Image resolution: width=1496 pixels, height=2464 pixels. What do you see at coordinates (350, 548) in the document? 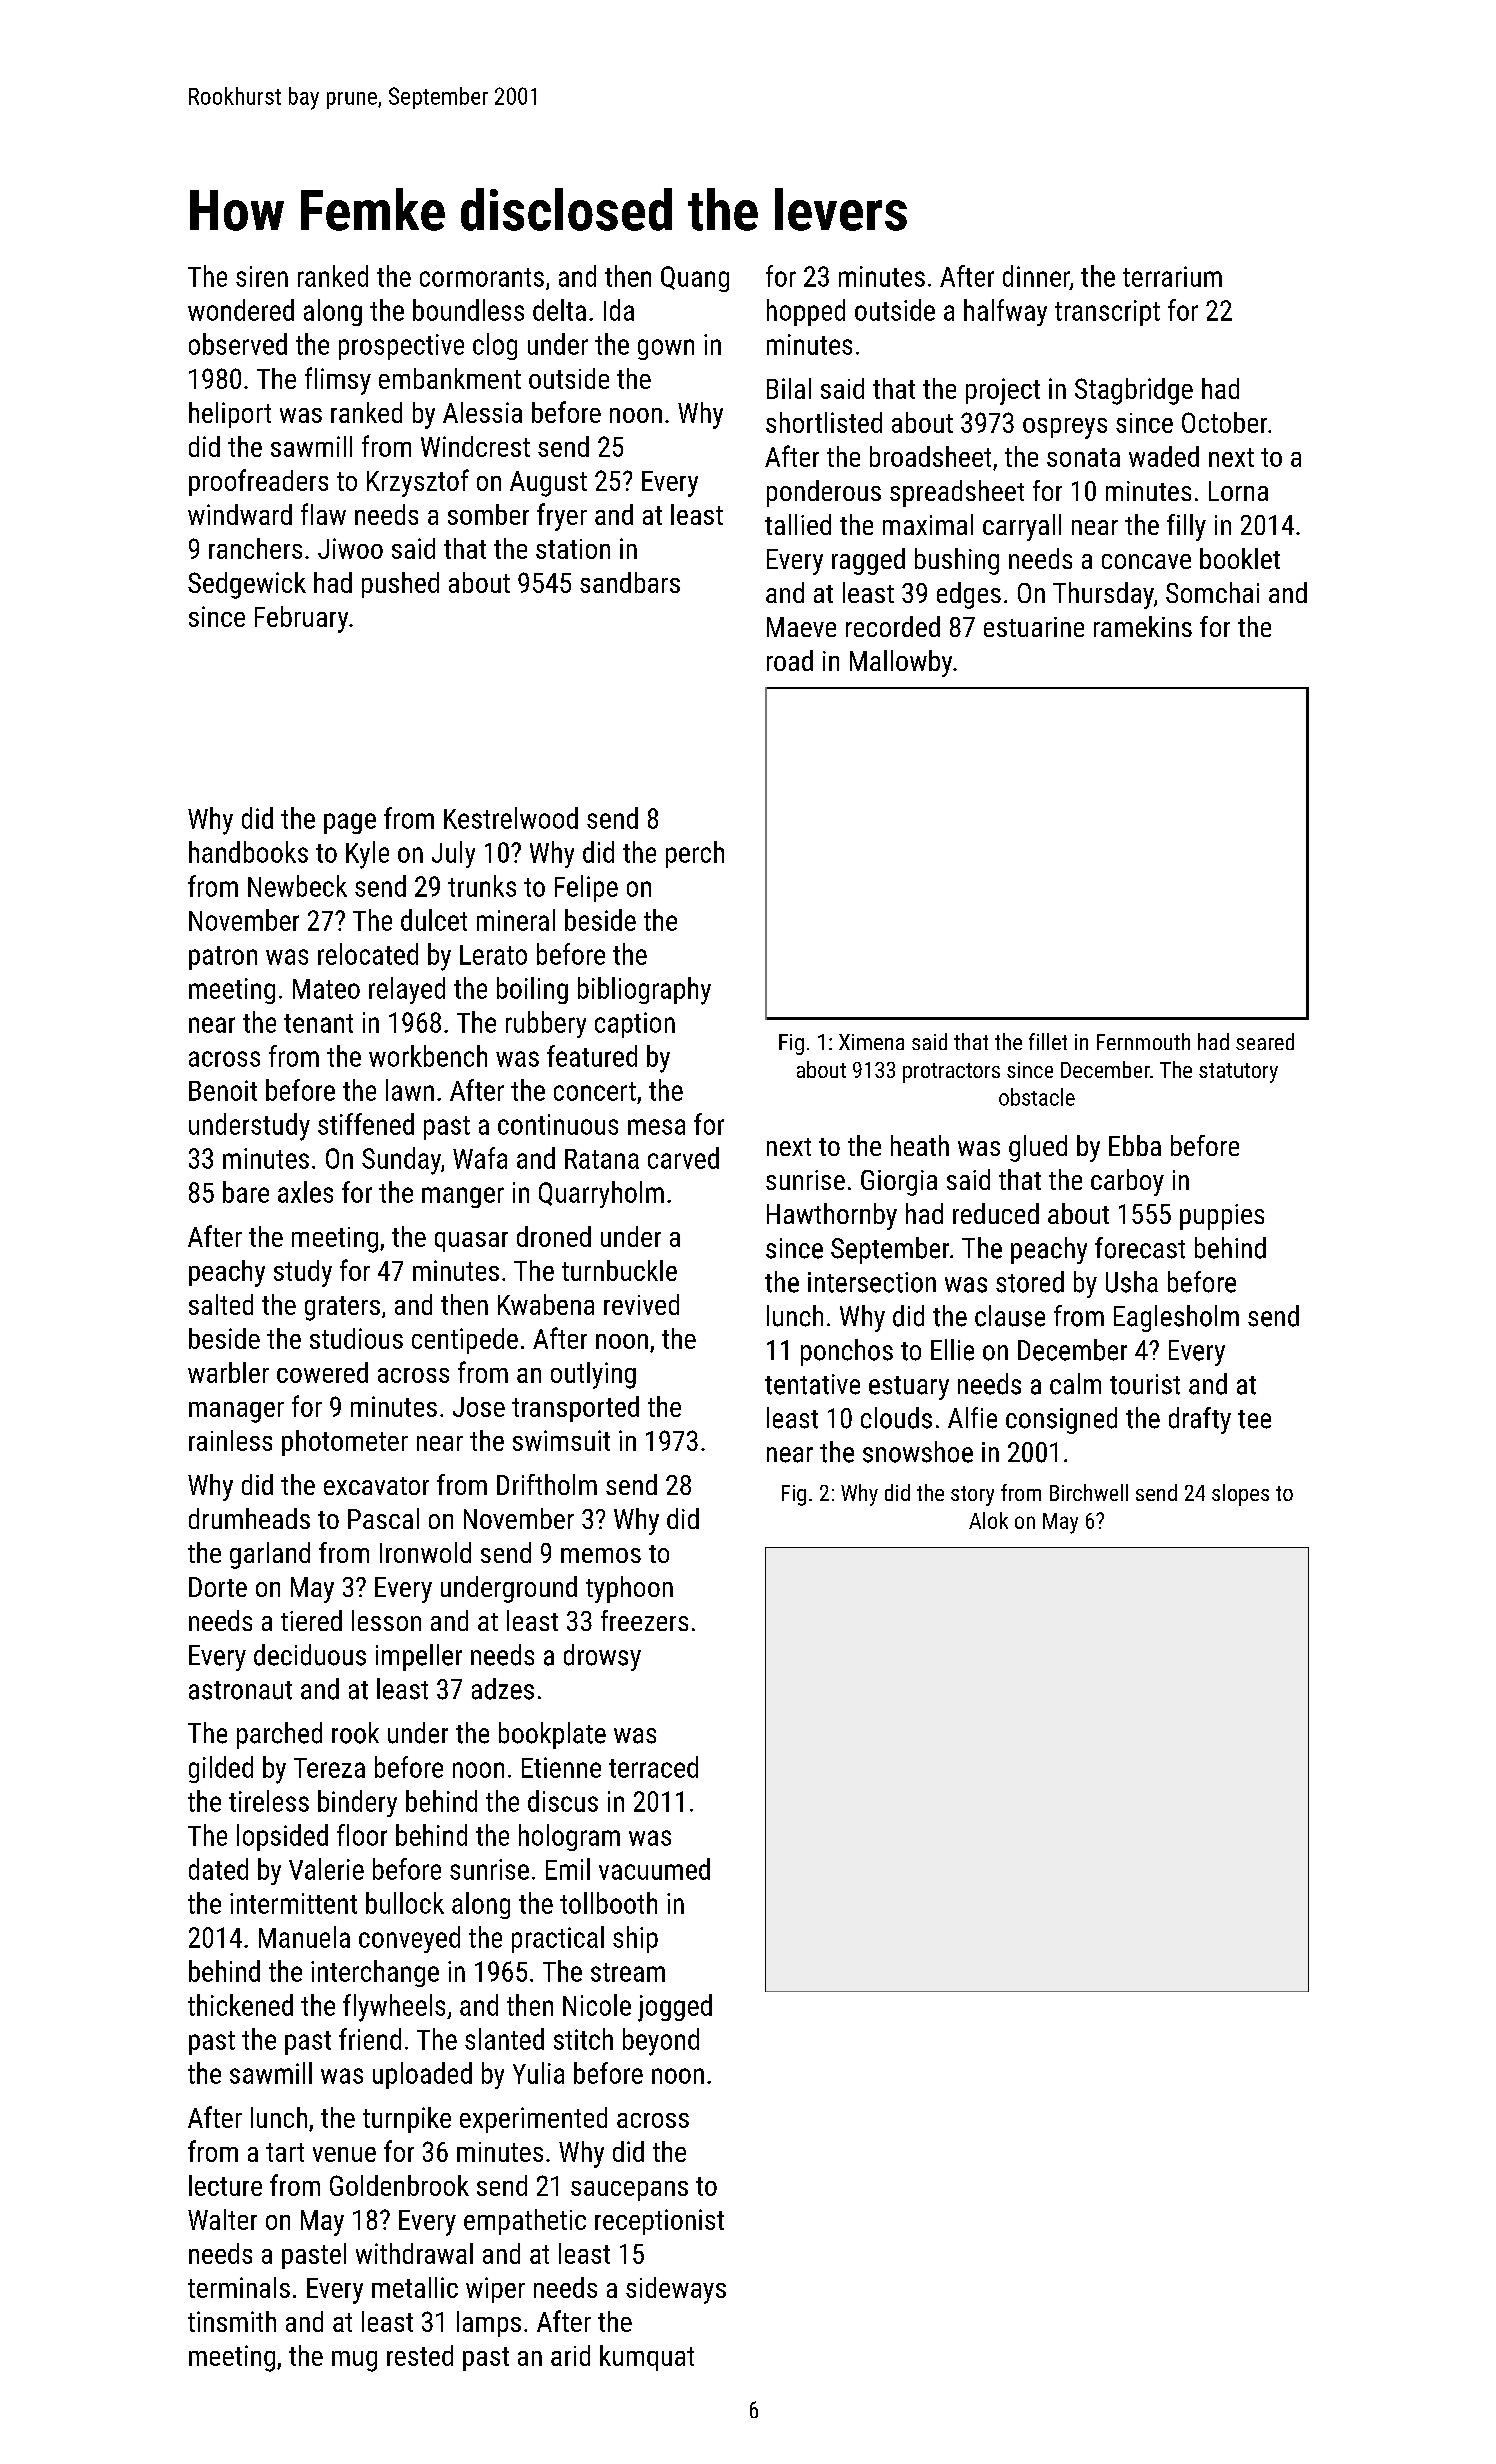
I see `Jiwoo` at bounding box center [350, 548].
